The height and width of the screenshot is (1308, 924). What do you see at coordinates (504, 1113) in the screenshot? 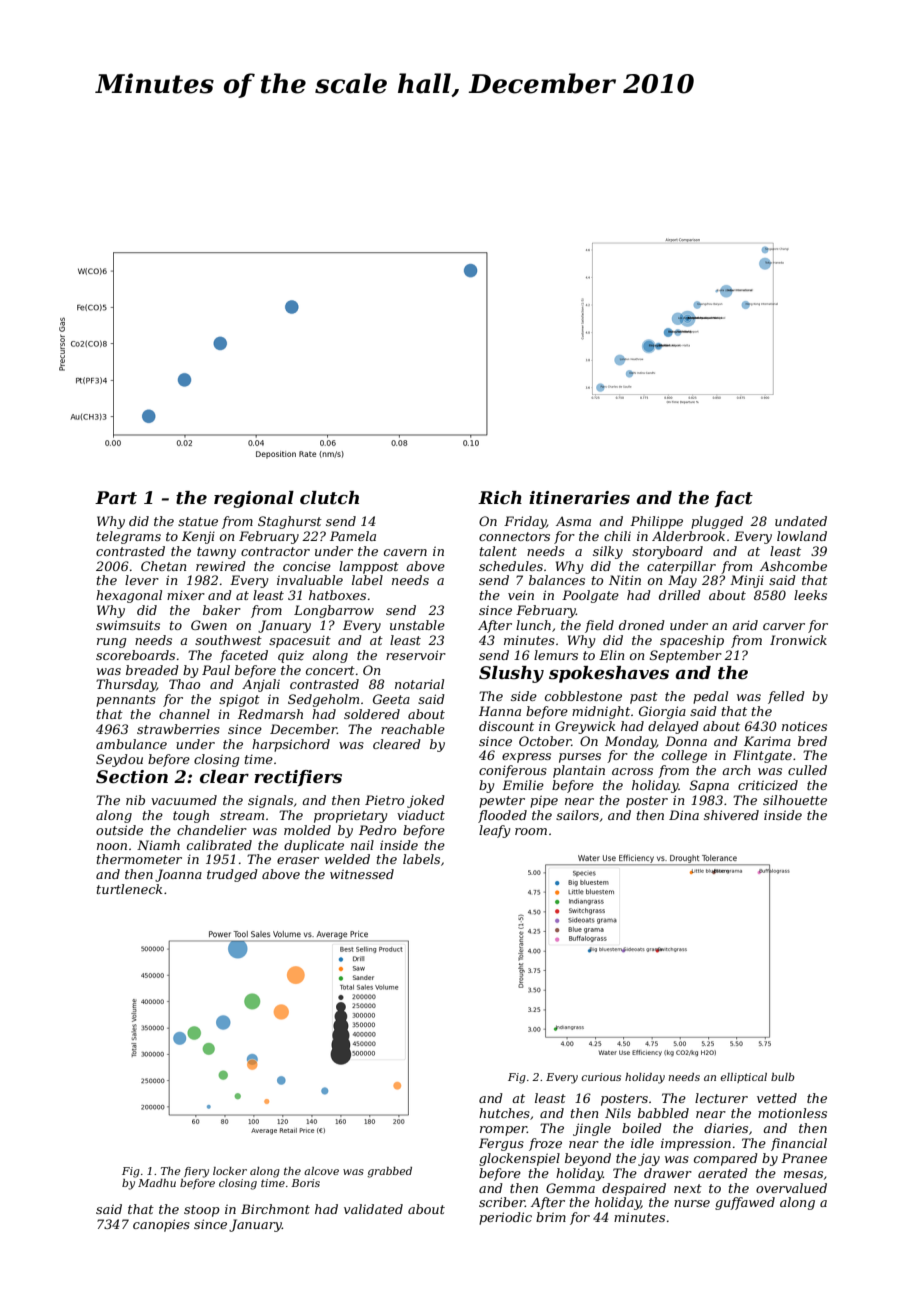
I see `hutches` at bounding box center [504, 1113].
